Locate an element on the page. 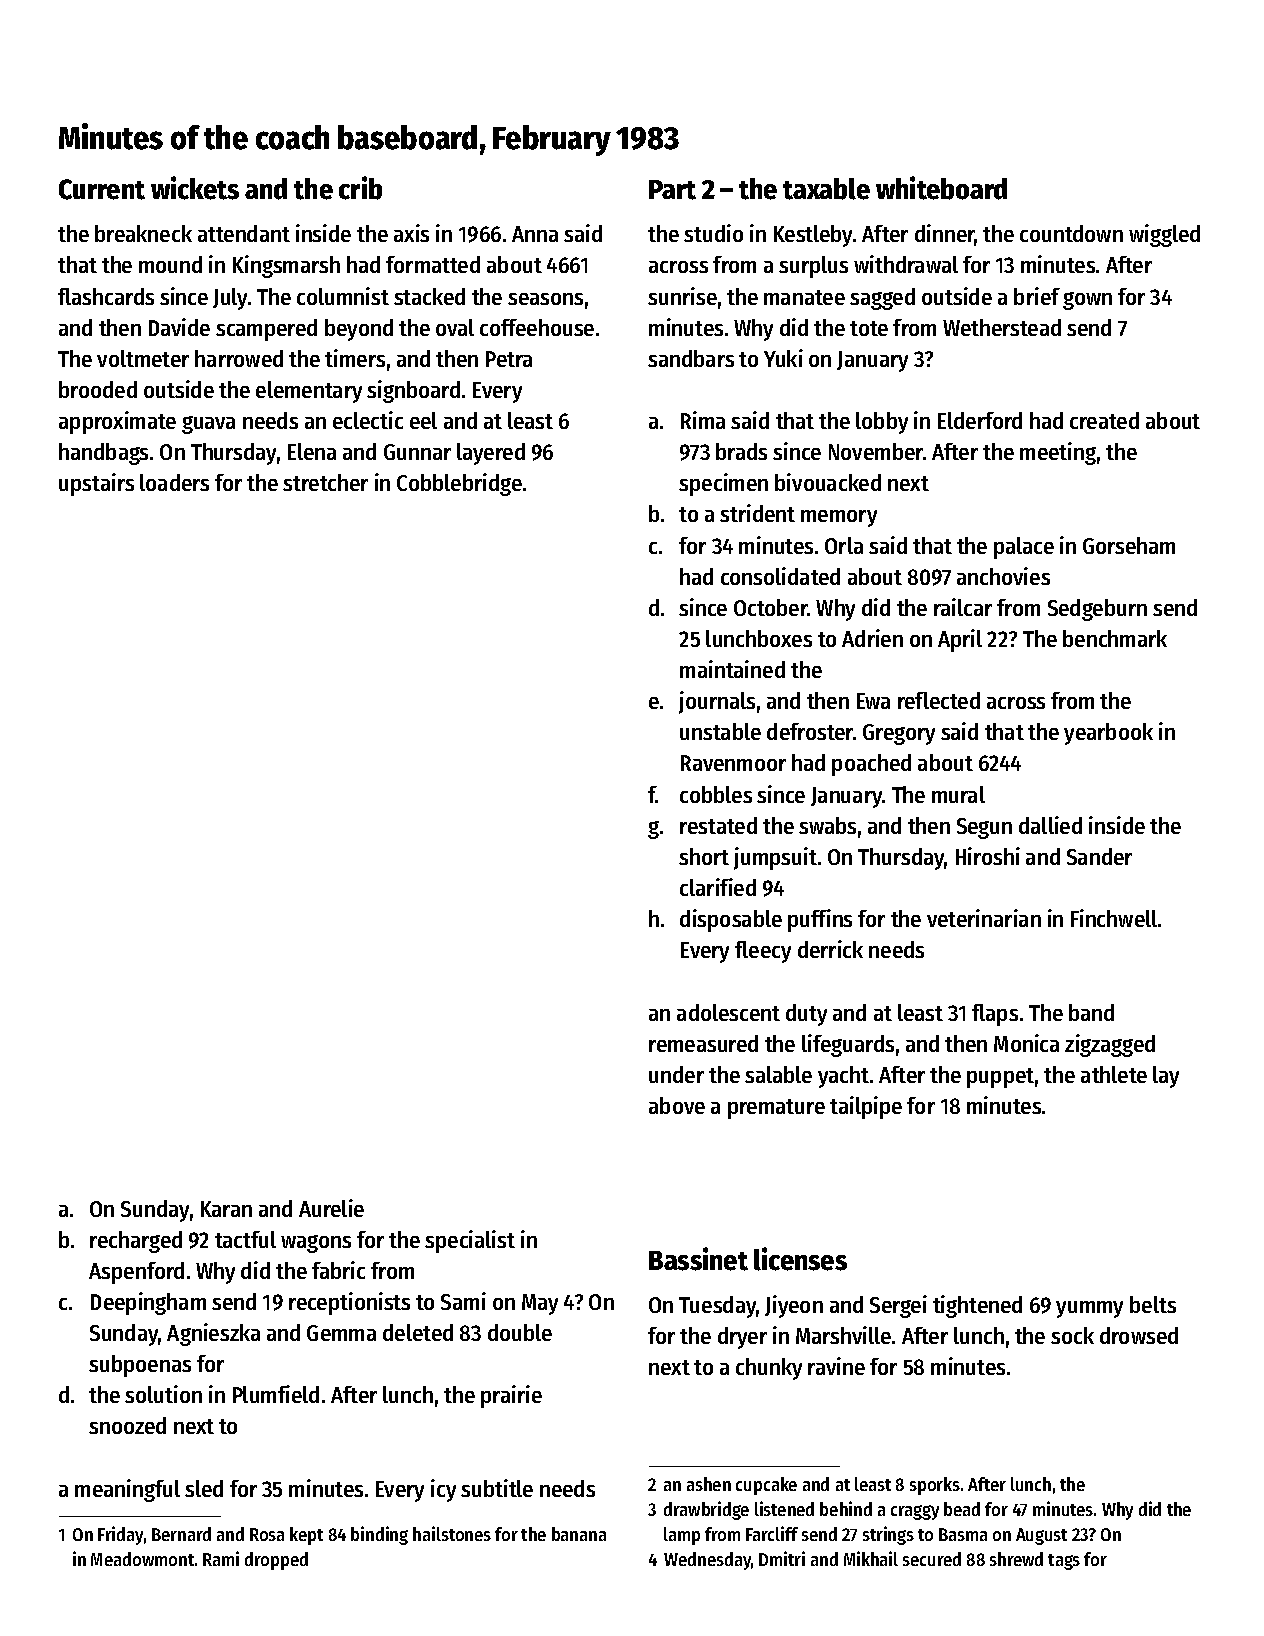  yearbook is located at coordinates (1108, 734).
